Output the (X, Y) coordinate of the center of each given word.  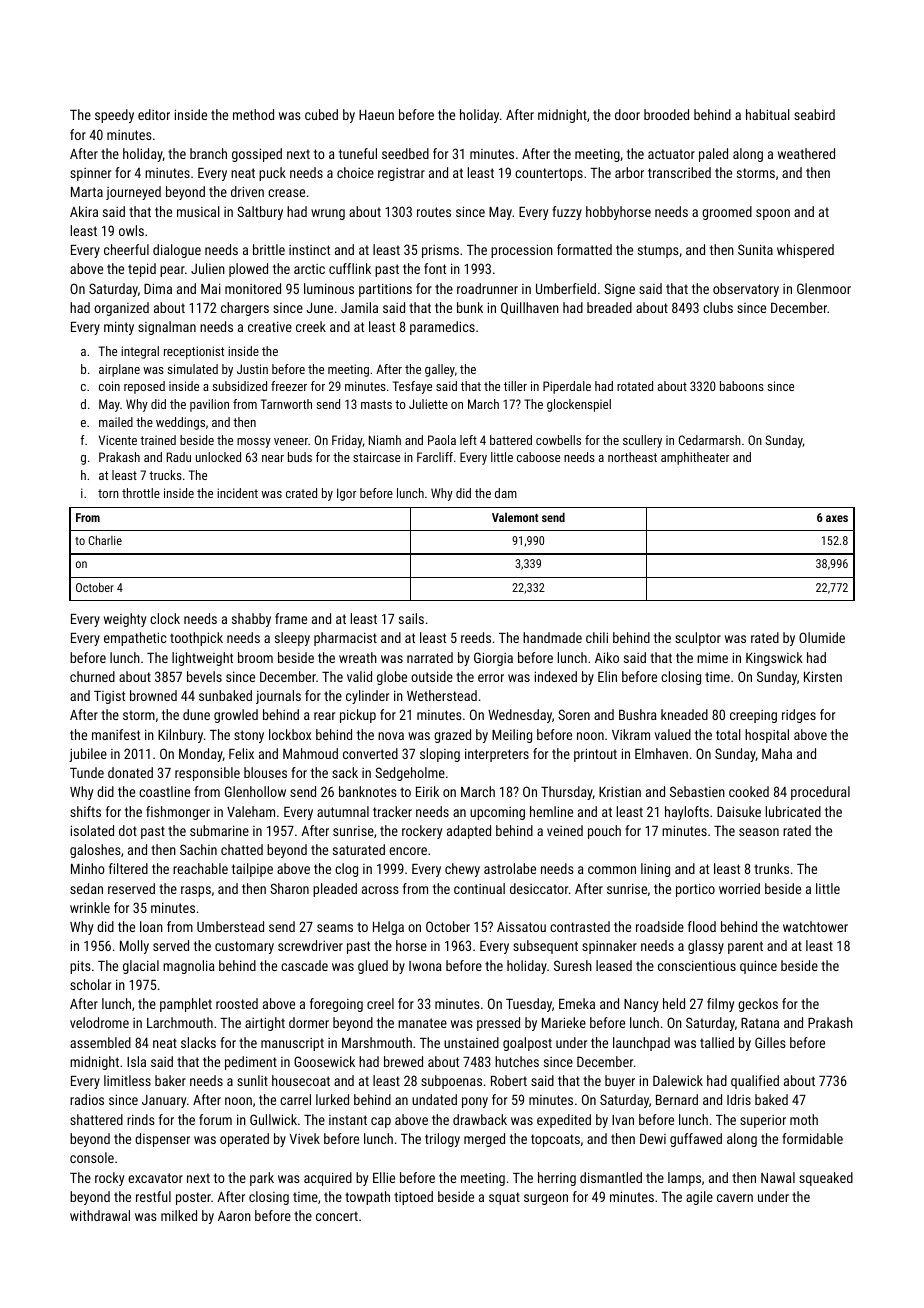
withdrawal (100, 1215)
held (674, 1003)
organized (121, 309)
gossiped (257, 155)
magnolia (189, 967)
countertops (549, 174)
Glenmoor (824, 288)
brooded (666, 114)
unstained (471, 1042)
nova (391, 736)
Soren (574, 714)
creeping (753, 716)
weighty (125, 620)
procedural (820, 793)
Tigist (109, 697)
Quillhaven (530, 308)
